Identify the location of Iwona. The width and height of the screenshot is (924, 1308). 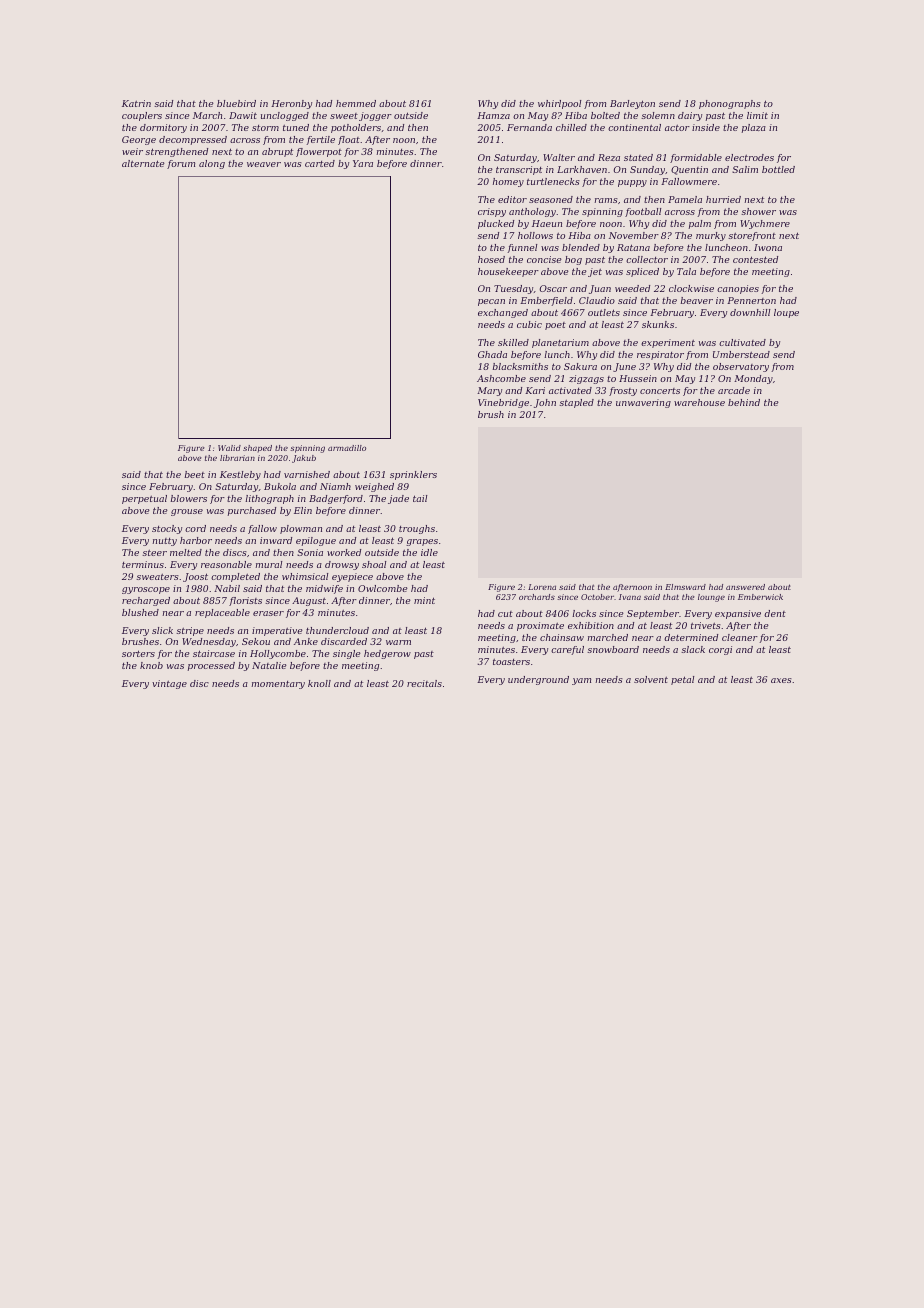
(768, 247).
